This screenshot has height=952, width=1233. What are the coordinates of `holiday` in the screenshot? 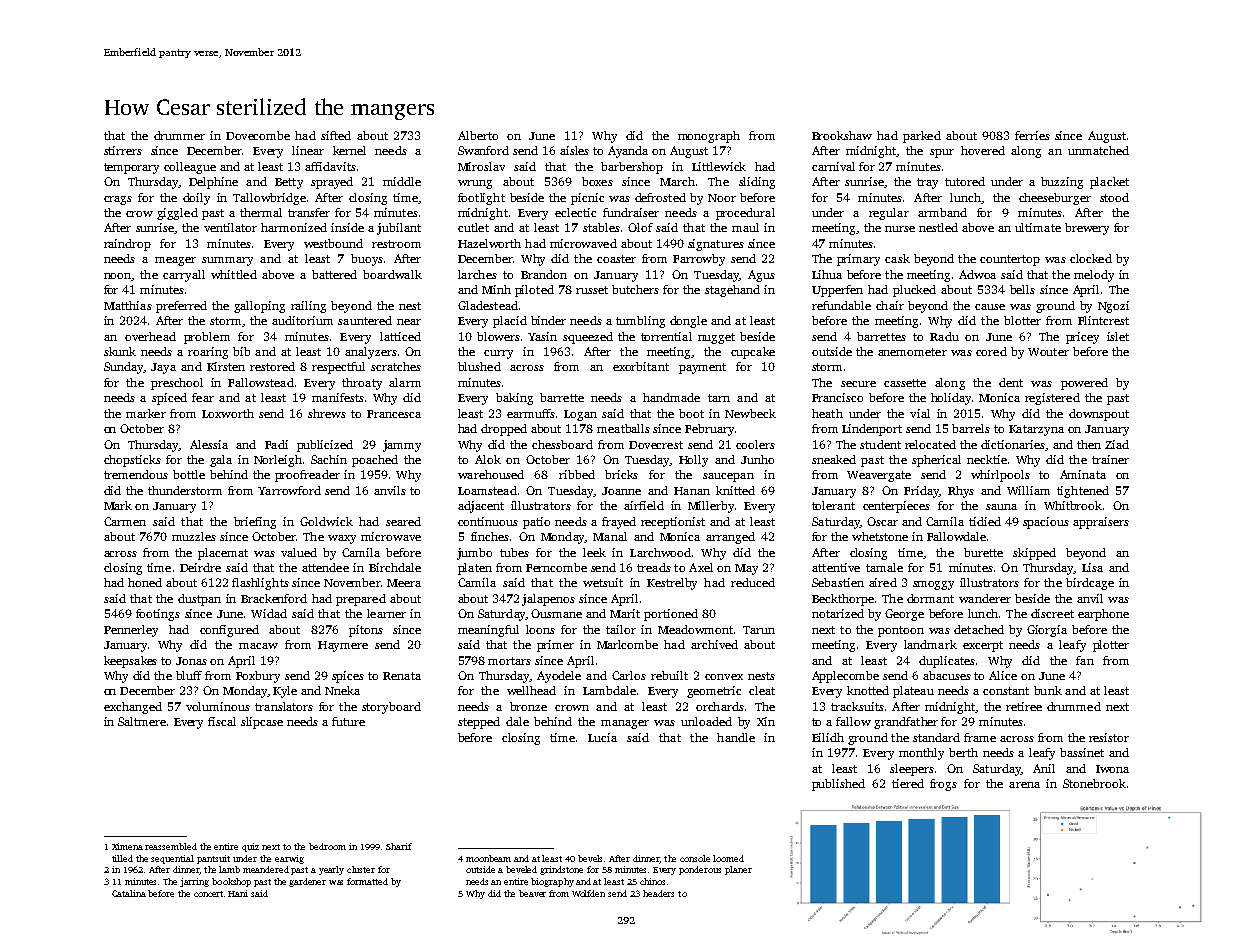 It's located at (951, 399).
